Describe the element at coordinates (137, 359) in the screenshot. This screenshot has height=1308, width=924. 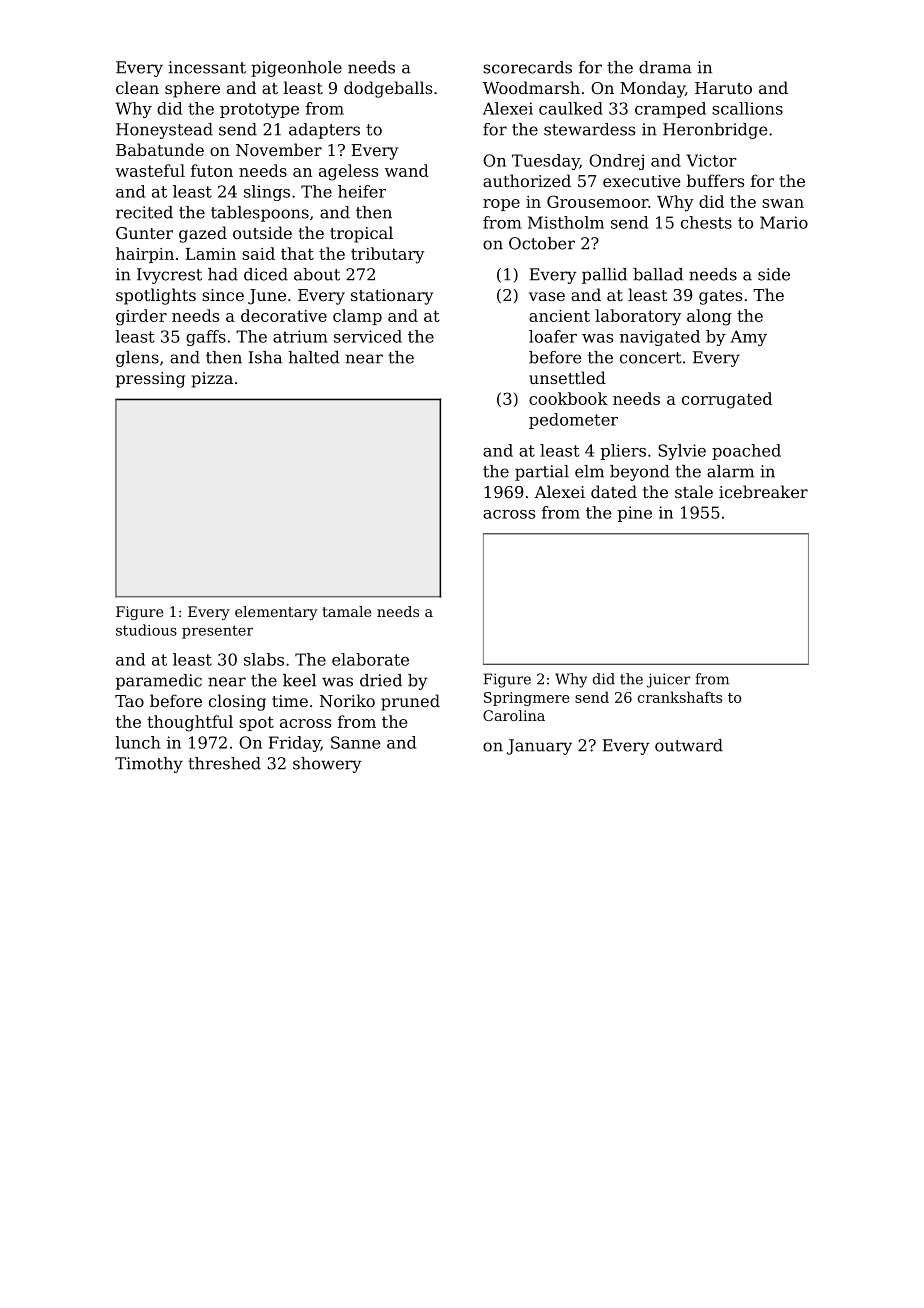
I see `glens` at that location.
